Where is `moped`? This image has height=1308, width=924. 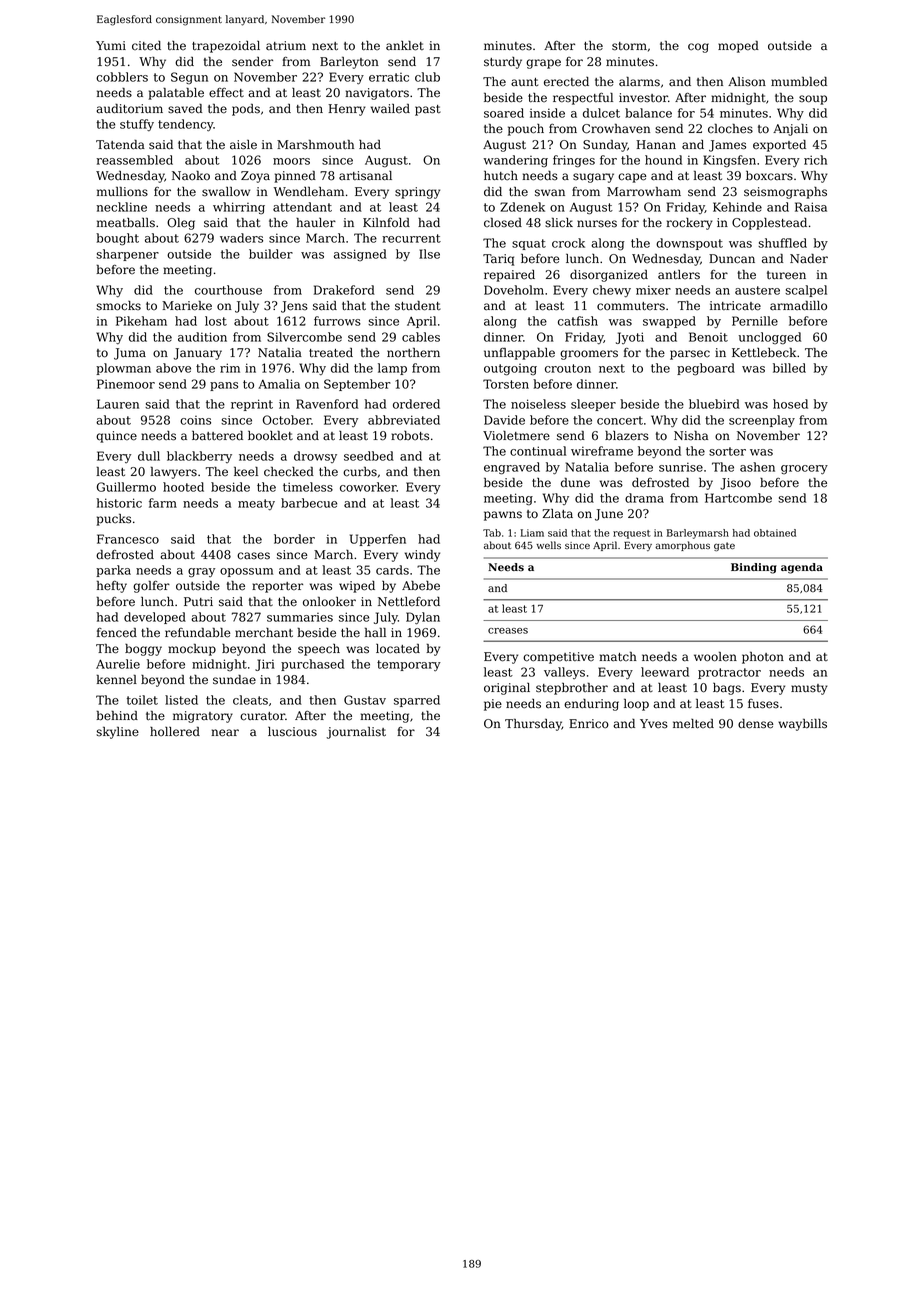
moped is located at coordinates (738, 47).
